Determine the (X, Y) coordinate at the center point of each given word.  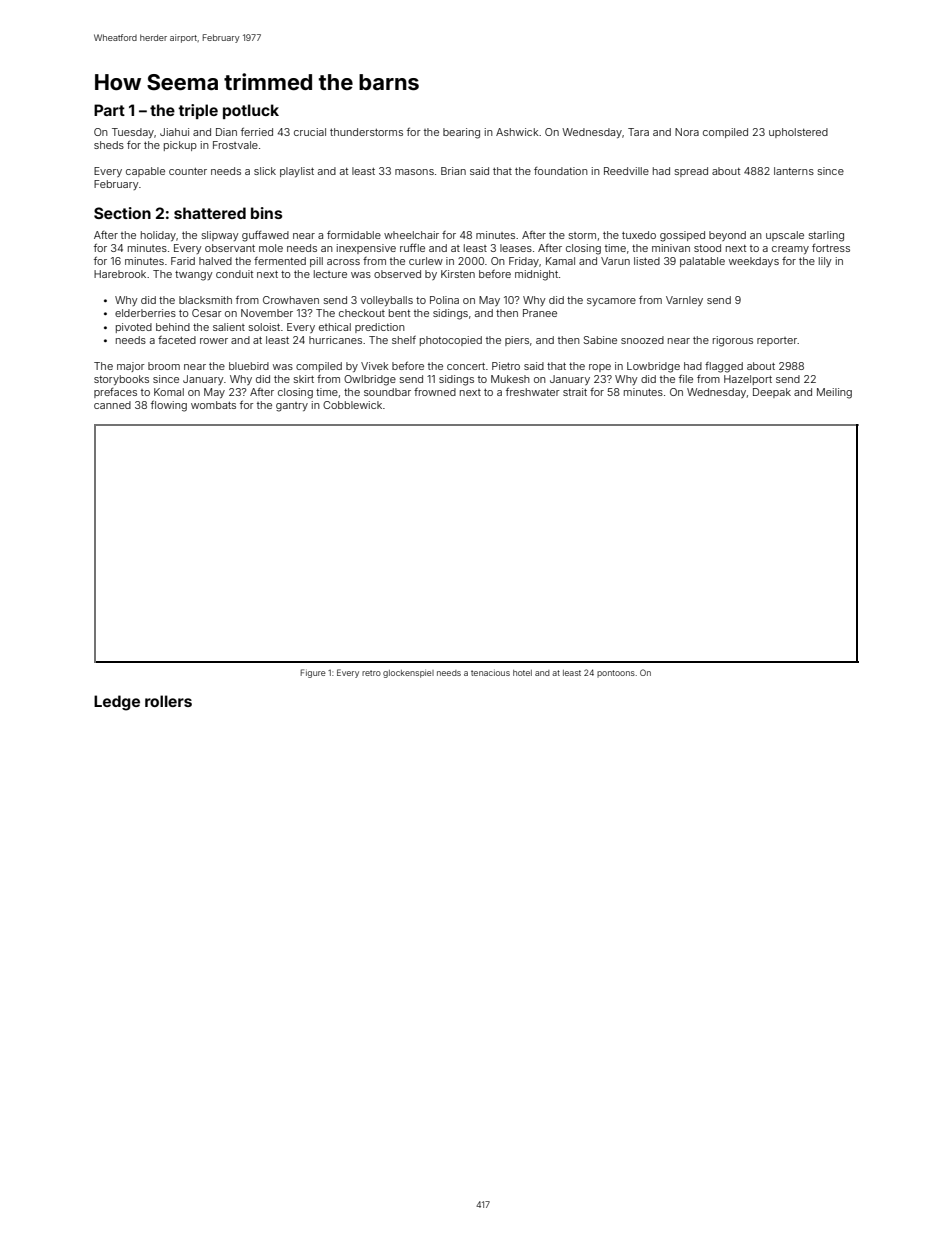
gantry (292, 407)
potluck (251, 111)
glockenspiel (408, 674)
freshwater (533, 391)
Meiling (834, 393)
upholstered (798, 133)
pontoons (616, 674)
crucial (310, 132)
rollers (168, 701)
